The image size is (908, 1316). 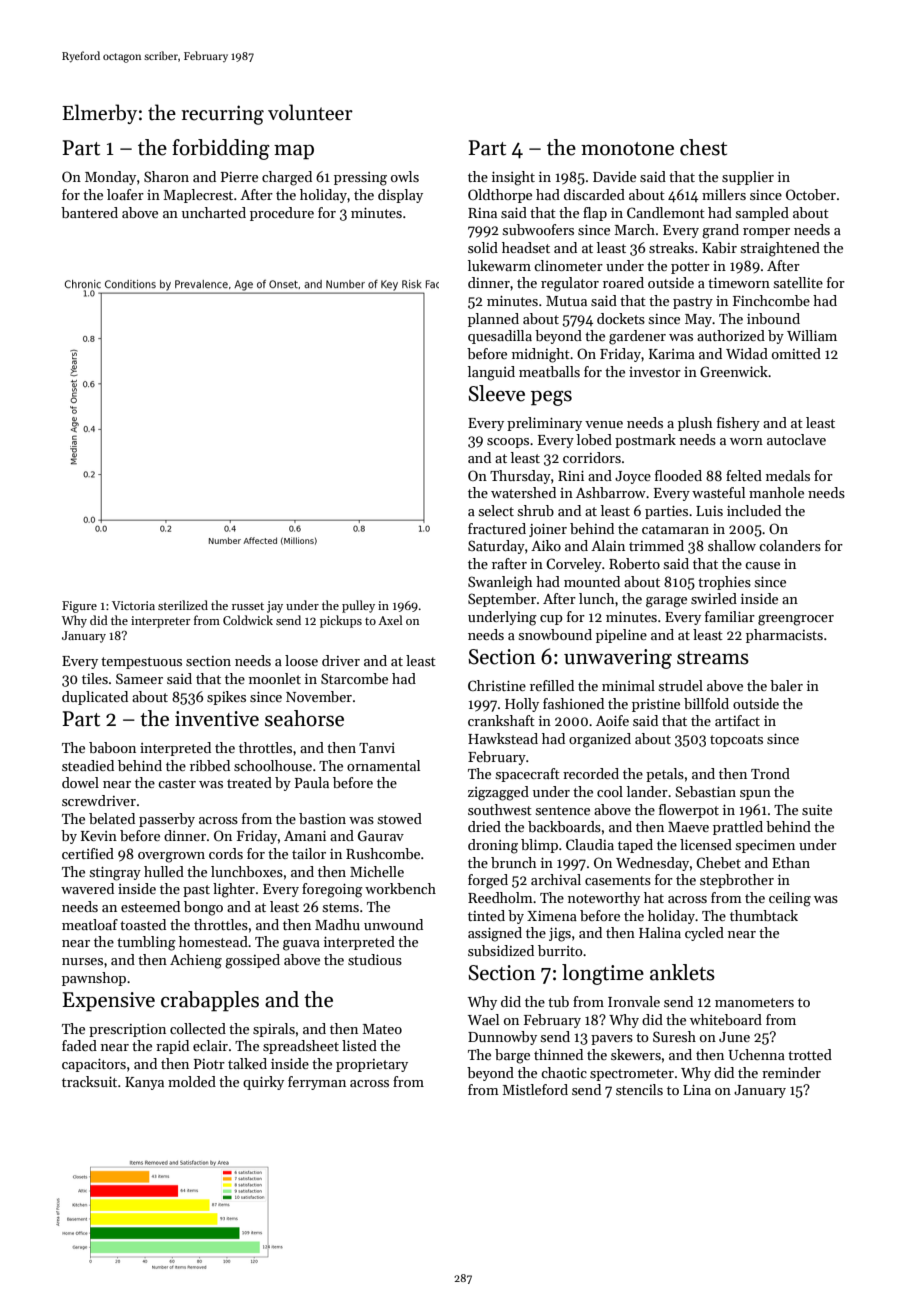 What do you see at coordinates (89, 1081) in the screenshot?
I see `tracksuit` at bounding box center [89, 1081].
